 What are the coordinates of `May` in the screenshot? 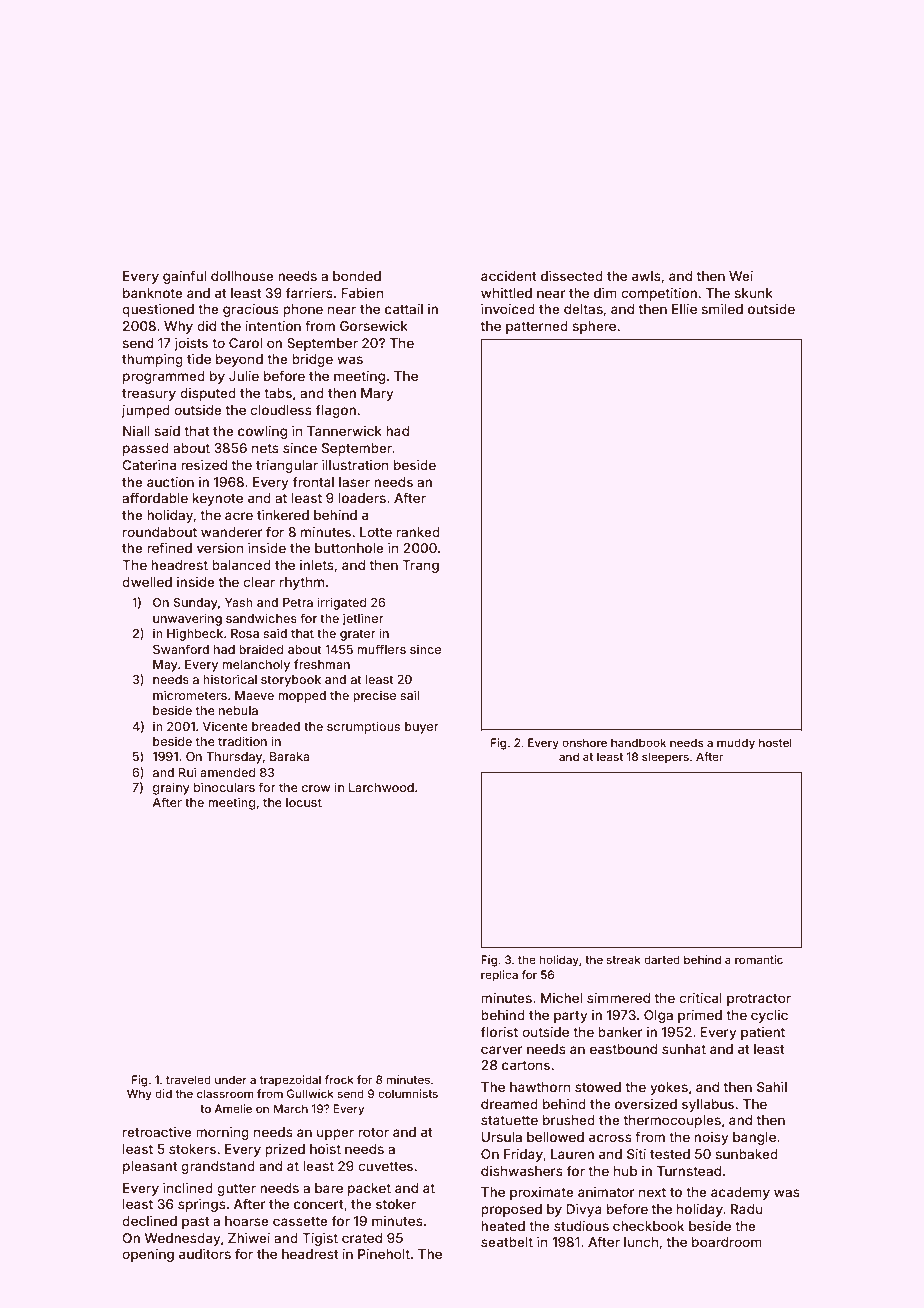 It's located at (165, 666).
